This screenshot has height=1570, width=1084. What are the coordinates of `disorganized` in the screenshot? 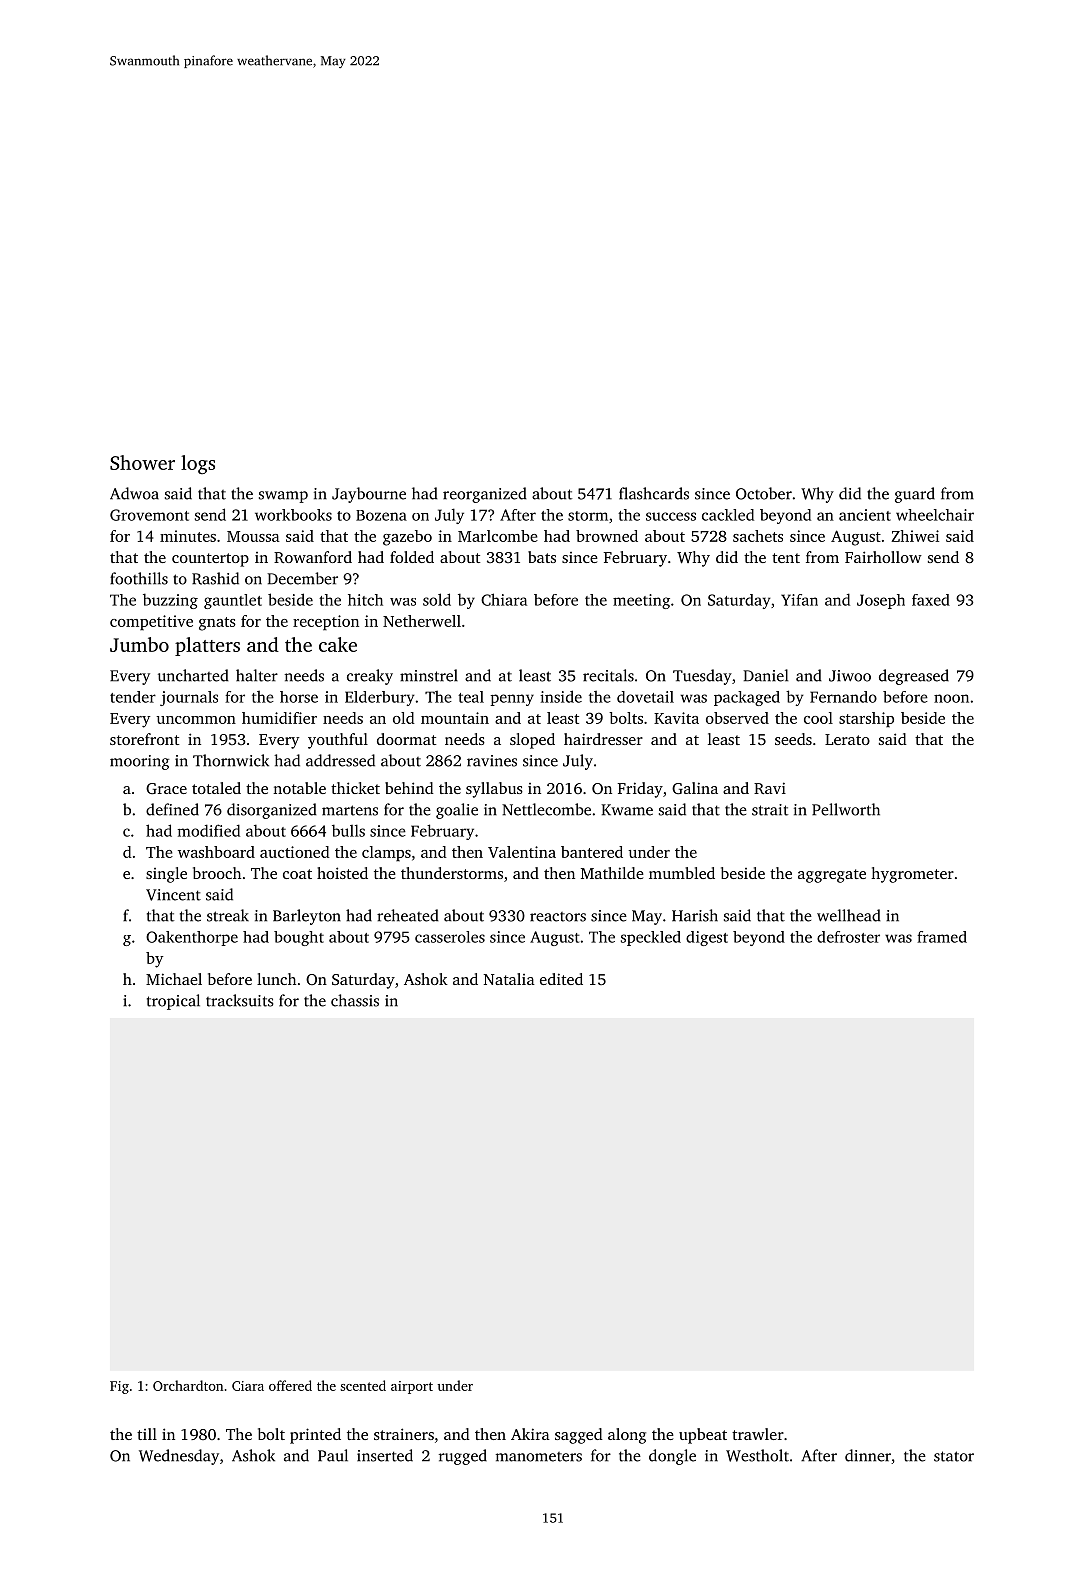 It's located at (272, 811).
